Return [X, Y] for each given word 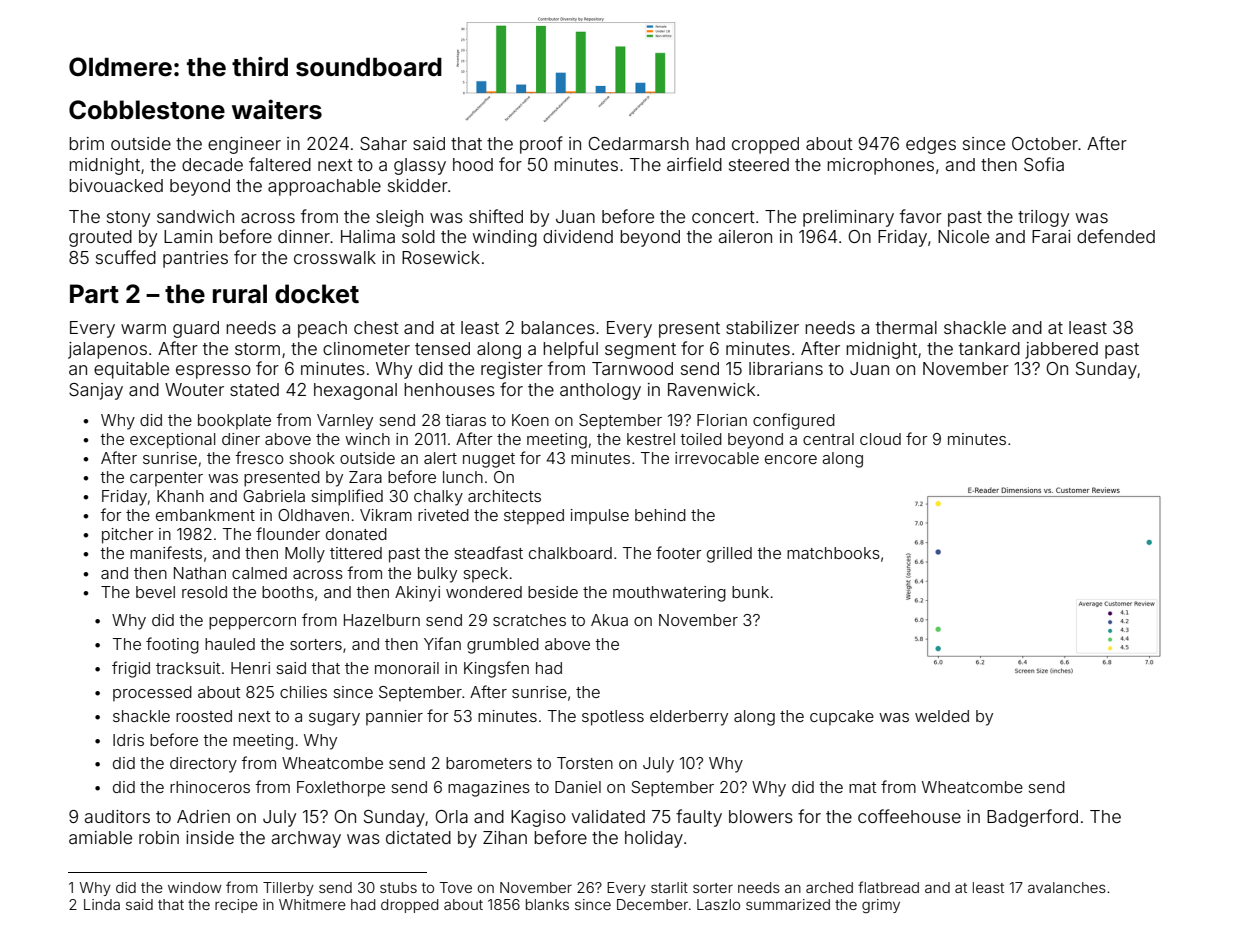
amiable [100, 837]
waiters [277, 109]
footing [172, 645]
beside [553, 592]
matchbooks [833, 553]
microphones [880, 166]
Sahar [383, 143]
